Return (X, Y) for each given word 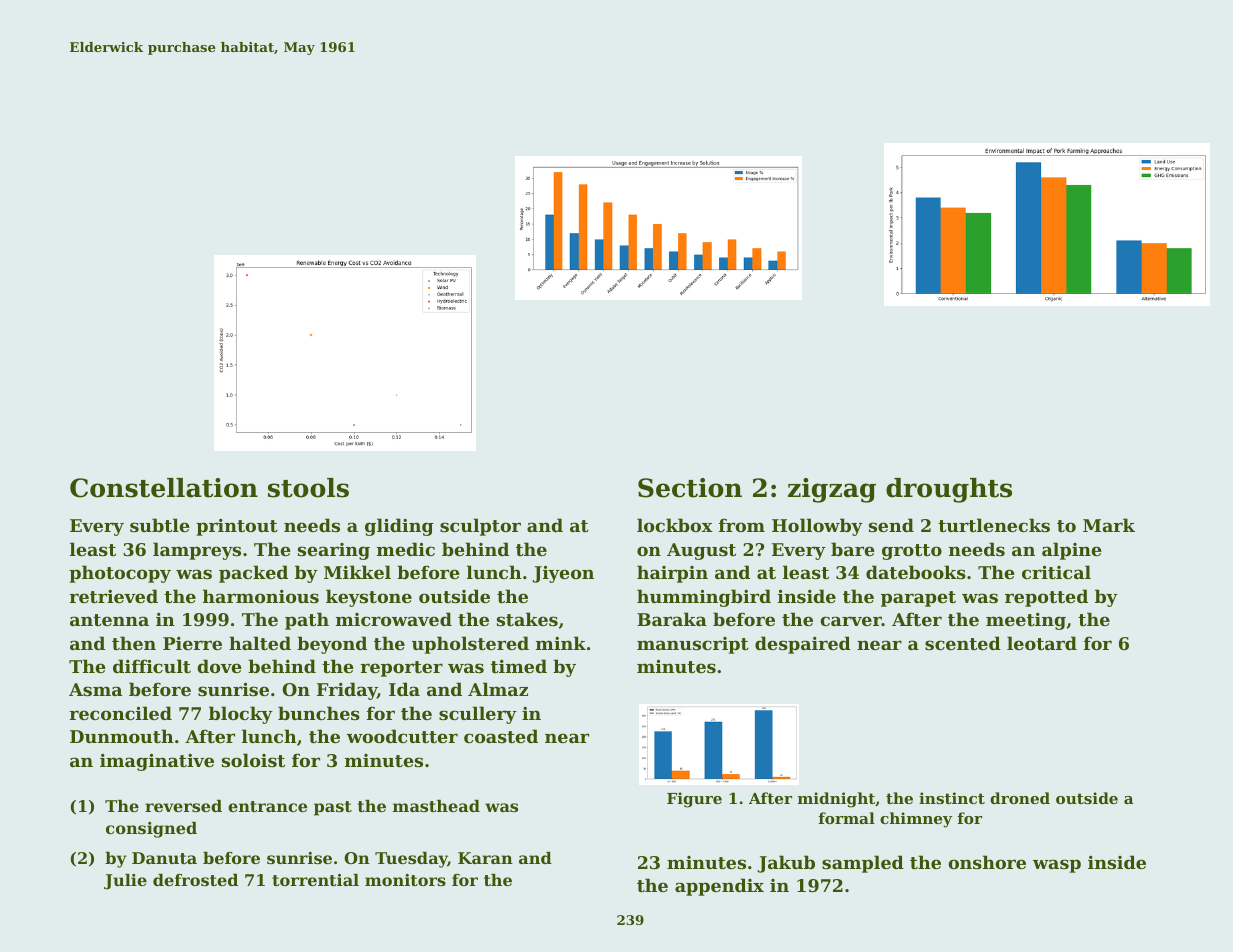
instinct (952, 798)
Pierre (192, 643)
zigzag (832, 490)
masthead (436, 806)
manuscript (693, 645)
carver (851, 621)
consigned (151, 830)
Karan (485, 858)
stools (308, 488)
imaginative (157, 762)
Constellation (164, 488)
